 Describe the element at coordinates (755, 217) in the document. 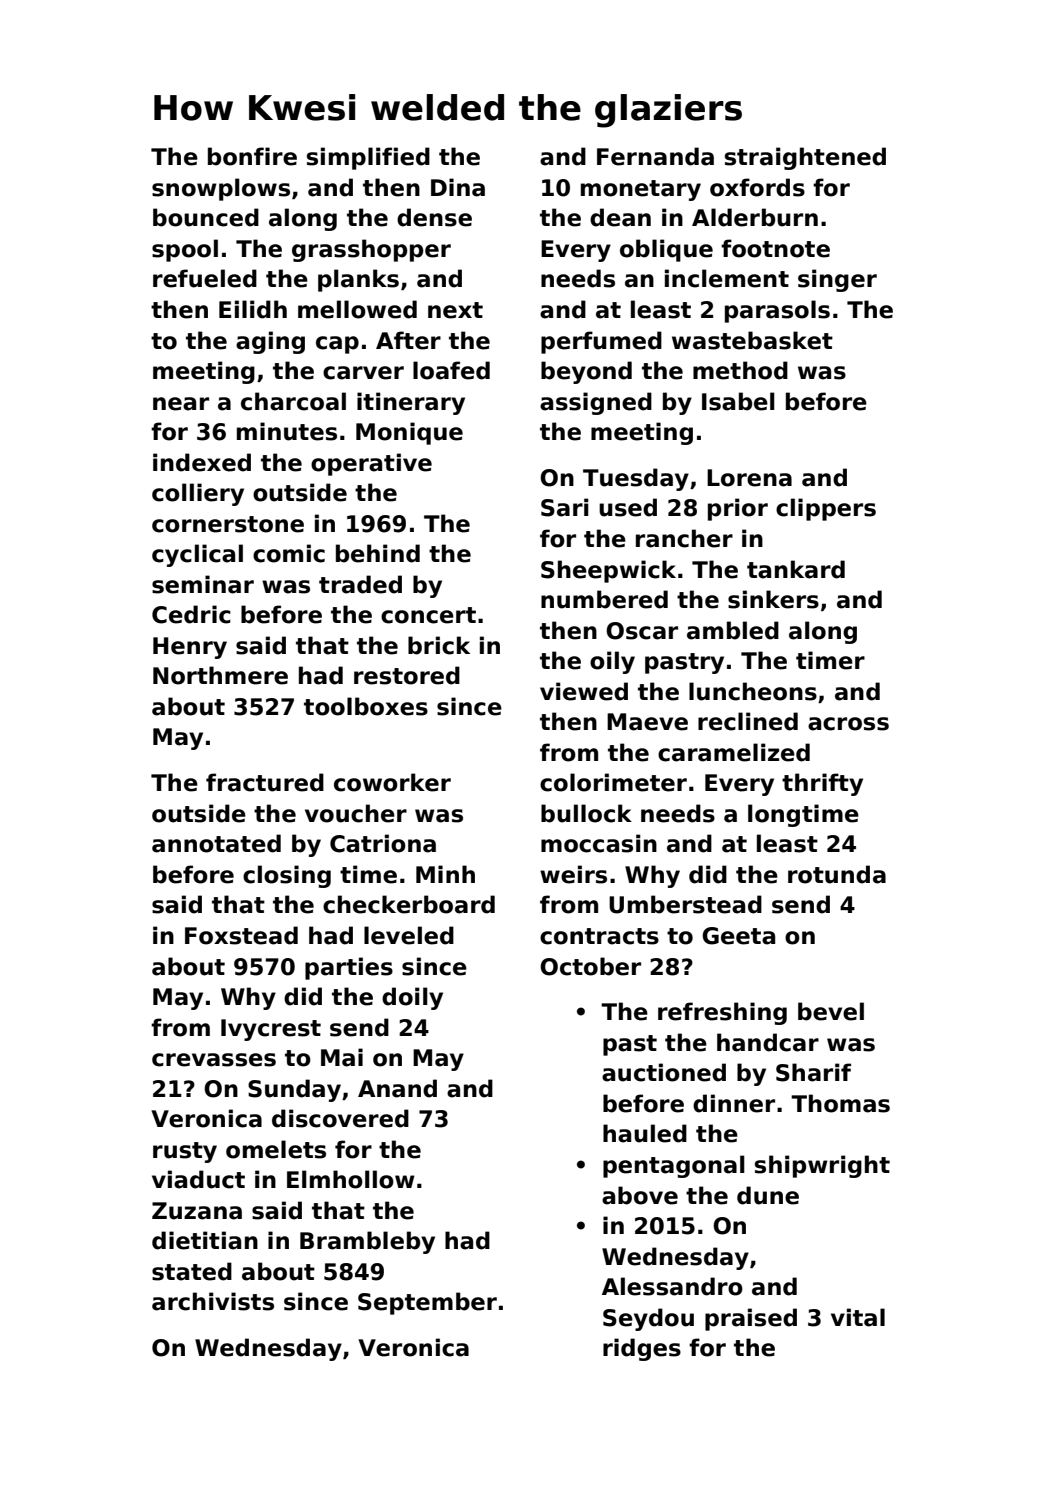

I see `Alderburn` at that location.
